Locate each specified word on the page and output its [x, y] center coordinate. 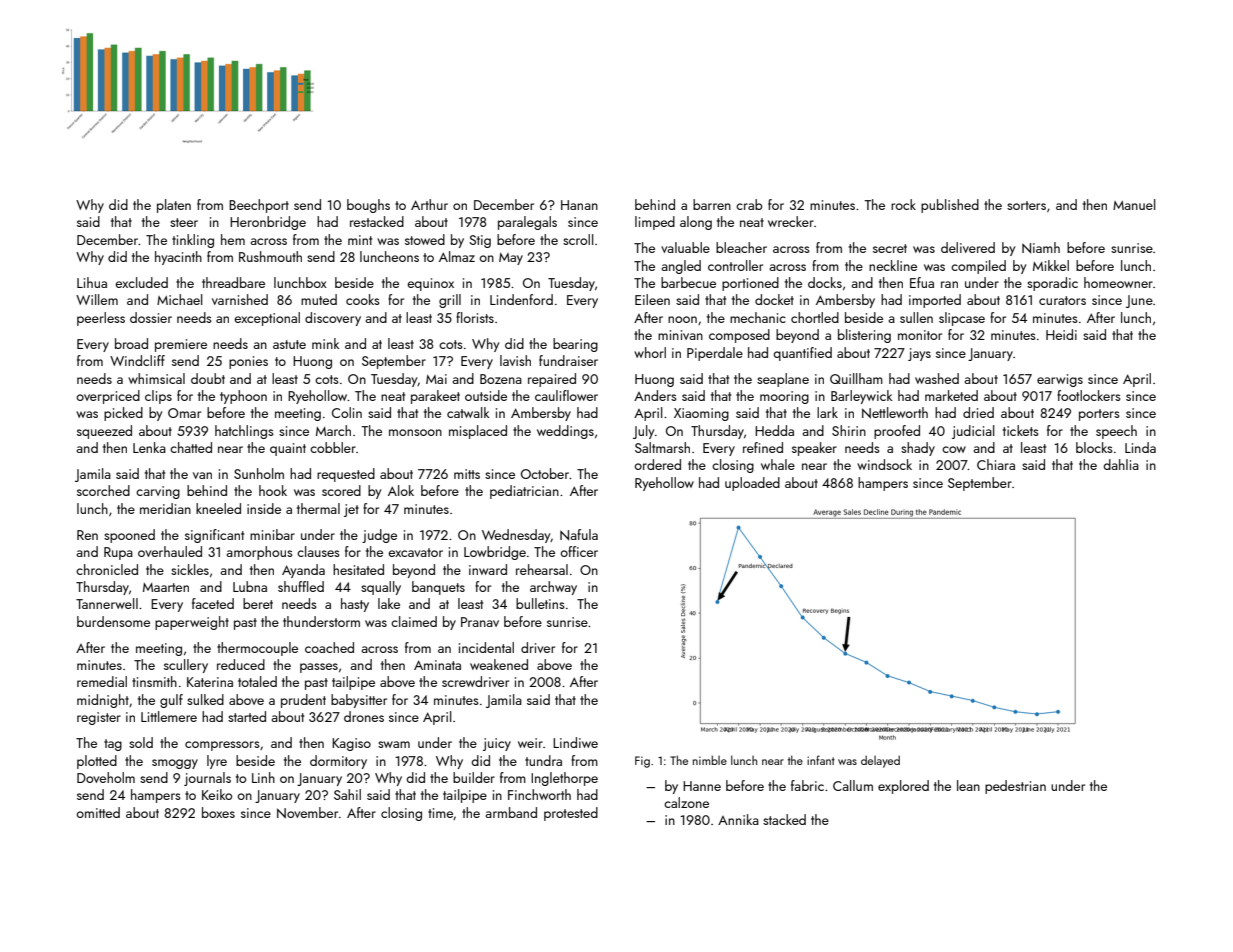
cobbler [333, 447]
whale [778, 464]
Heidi [1061, 334]
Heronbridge [268, 223]
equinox [430, 284]
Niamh [1041, 247]
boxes [218, 812]
